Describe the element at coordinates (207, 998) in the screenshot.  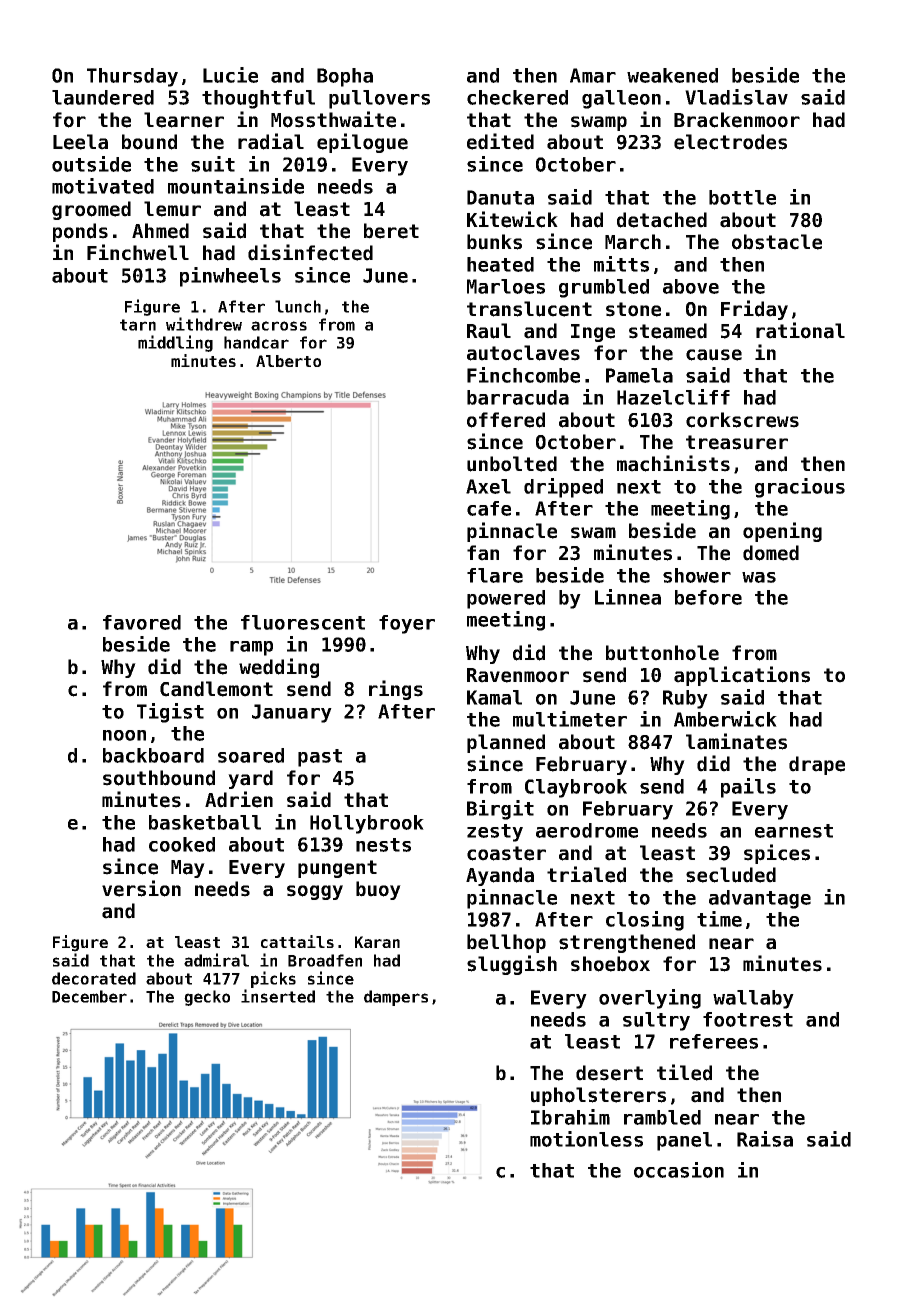
I see `gecko` at that location.
